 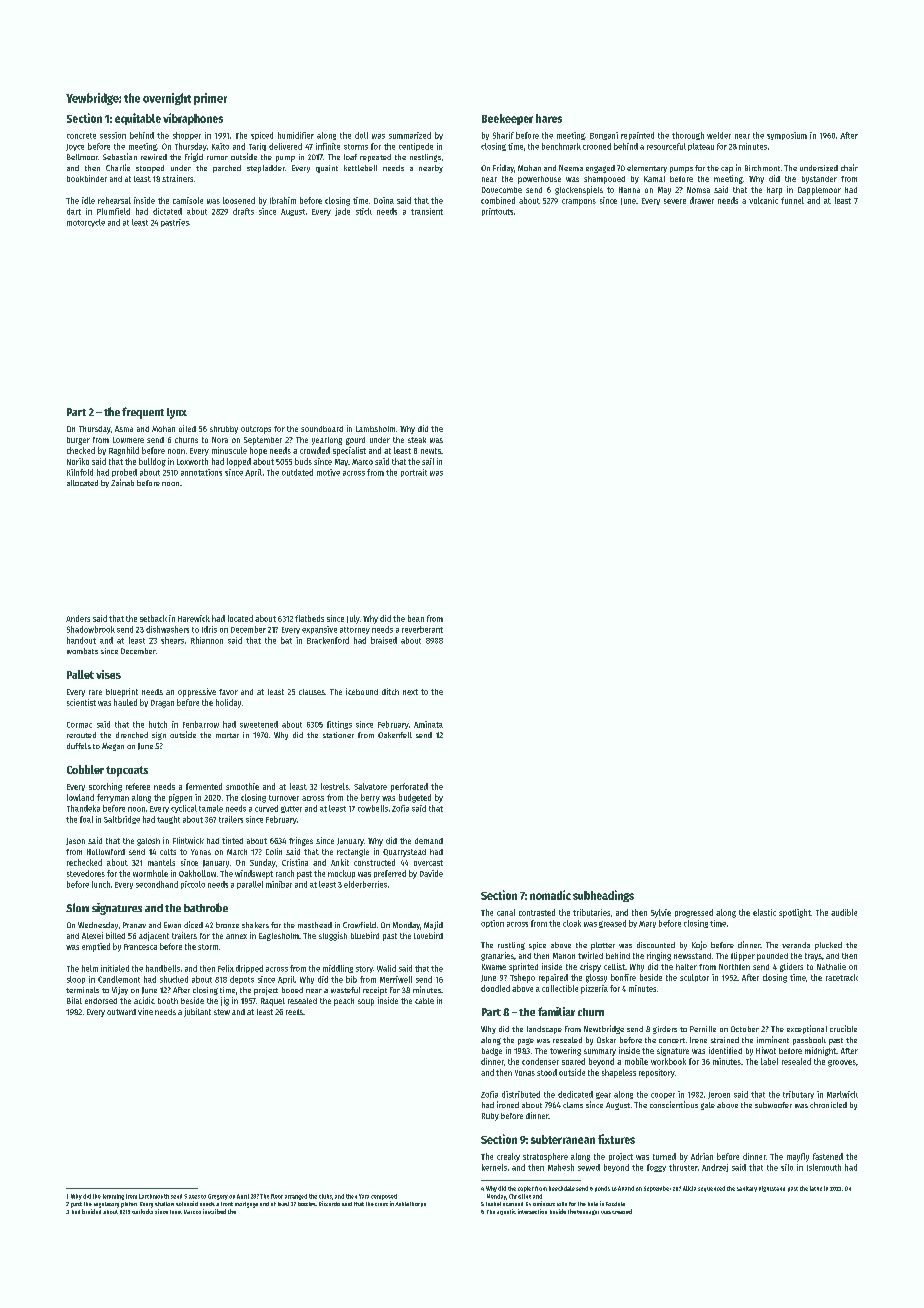 I want to click on severe, so click(x=675, y=201).
